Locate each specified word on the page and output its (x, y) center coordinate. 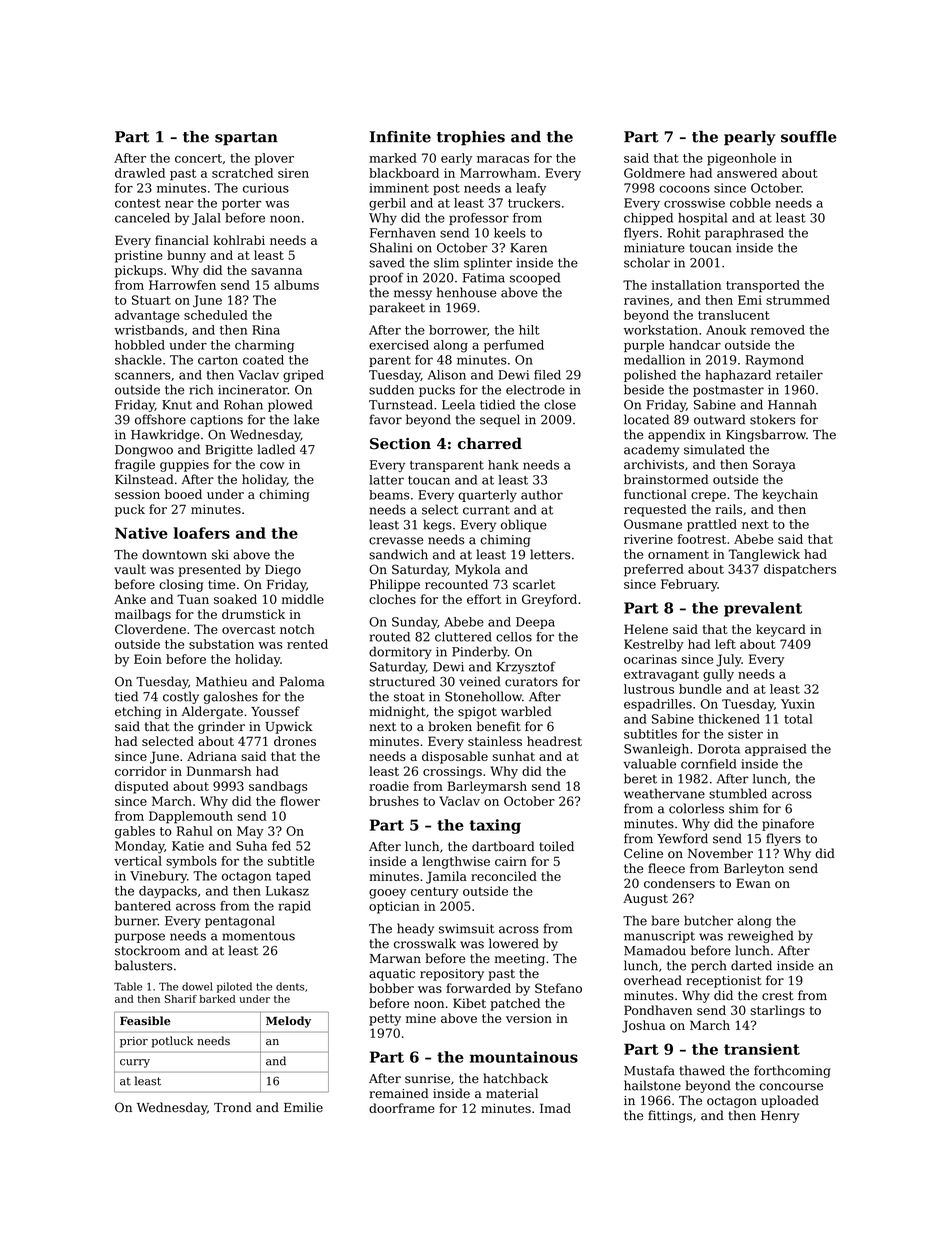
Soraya (774, 465)
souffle (809, 137)
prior (134, 1042)
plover (274, 159)
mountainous (524, 1057)
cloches (392, 599)
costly (181, 697)
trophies (471, 138)
